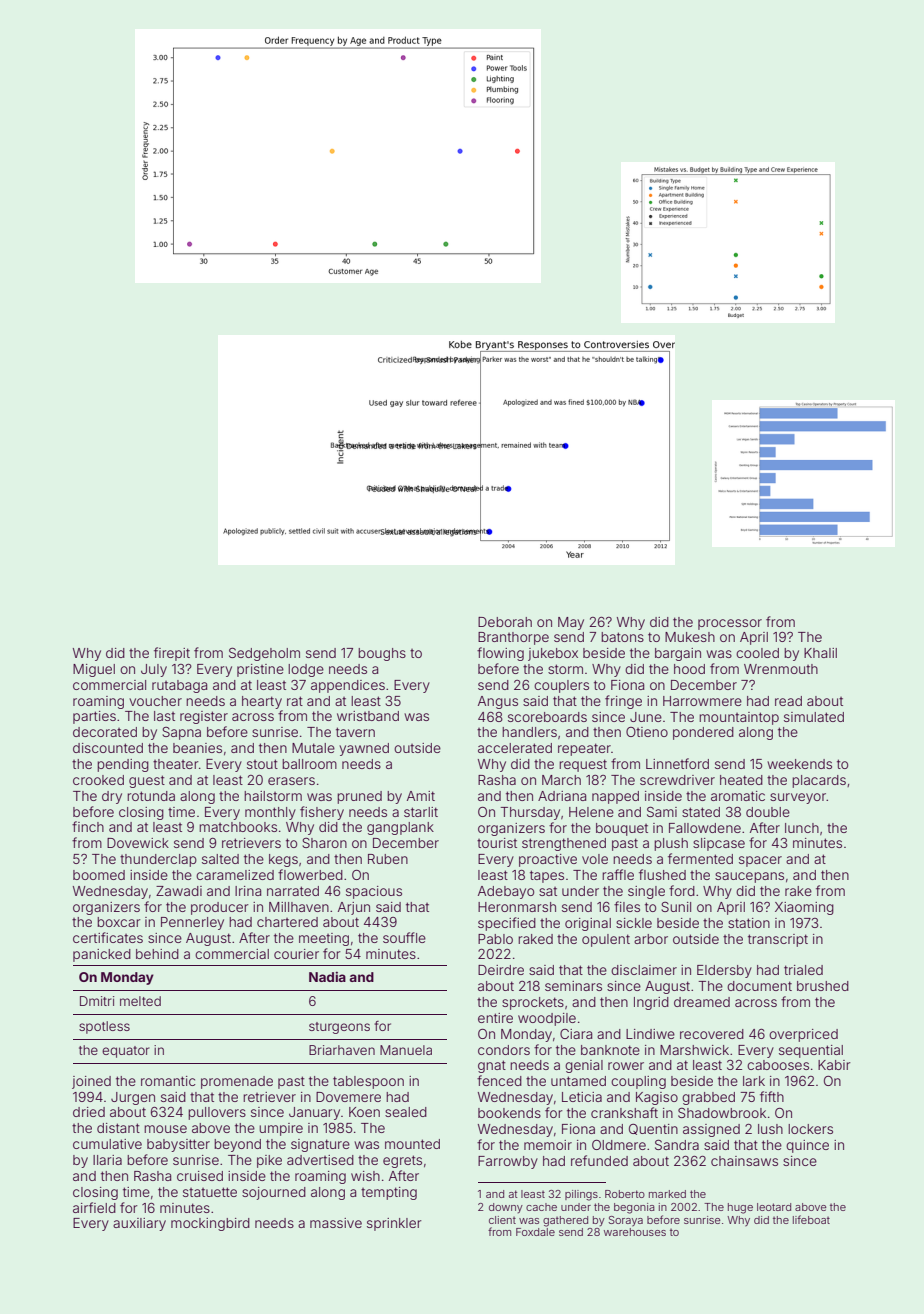  Describe the element at coordinates (768, 812) in the screenshot. I see `double` at that location.
